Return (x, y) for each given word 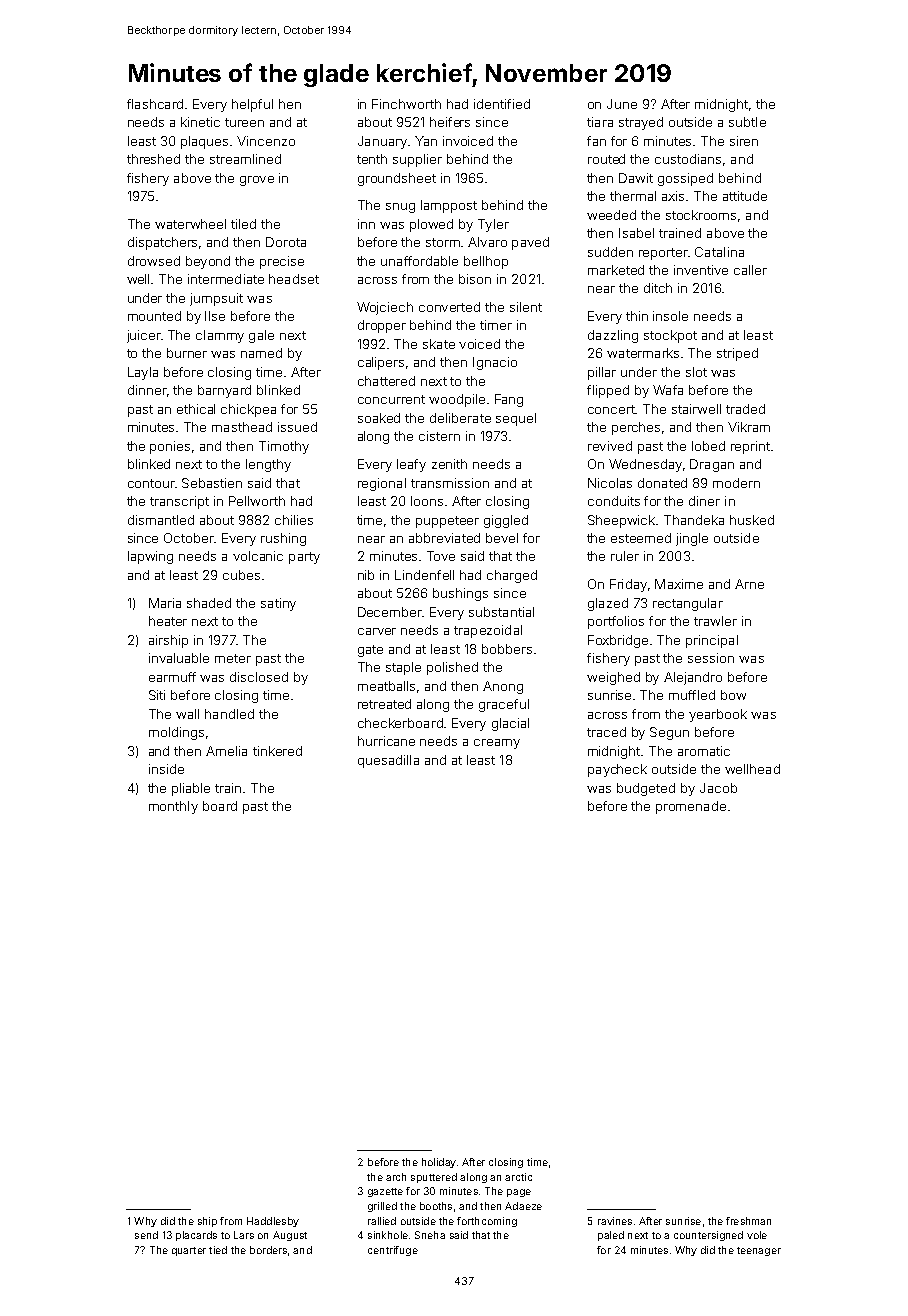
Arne (749, 584)
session (711, 658)
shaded (209, 603)
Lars (244, 1235)
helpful (252, 105)
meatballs (386, 686)
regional (382, 484)
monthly (173, 807)
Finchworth (406, 104)
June (622, 104)
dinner (147, 390)
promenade (691, 807)
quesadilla (388, 761)
